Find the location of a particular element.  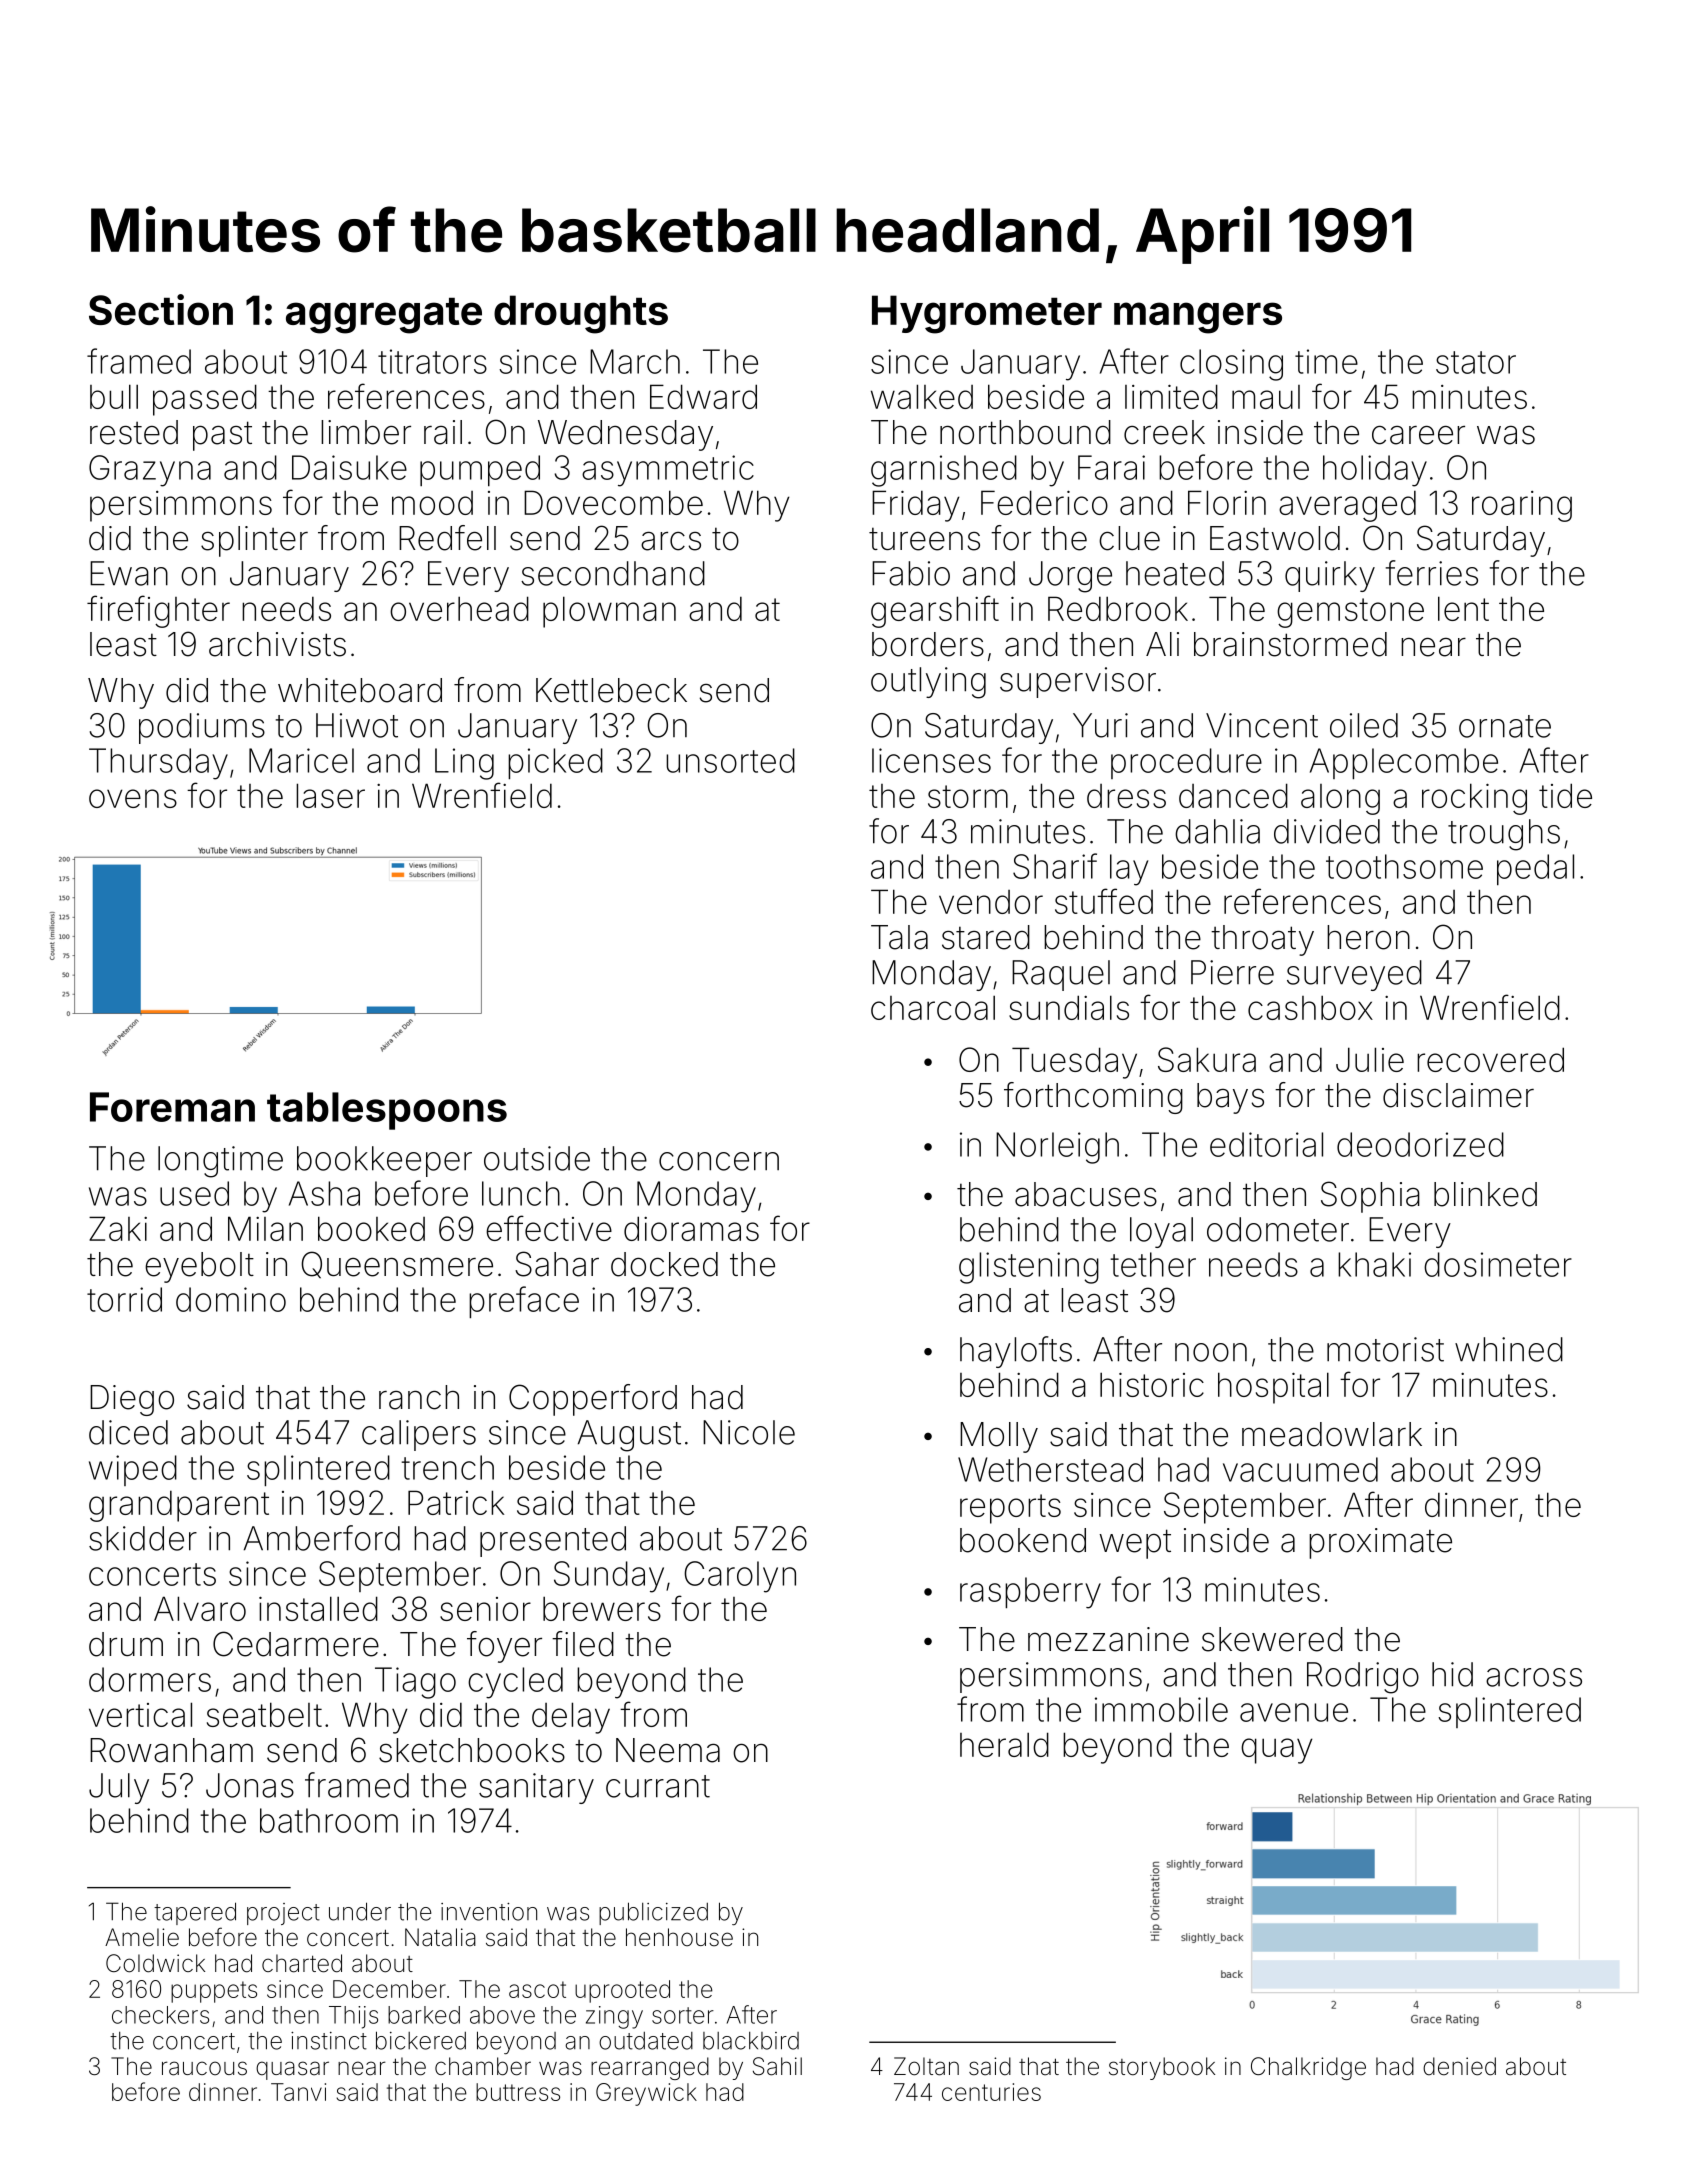

mangers is located at coordinates (1198, 318).
